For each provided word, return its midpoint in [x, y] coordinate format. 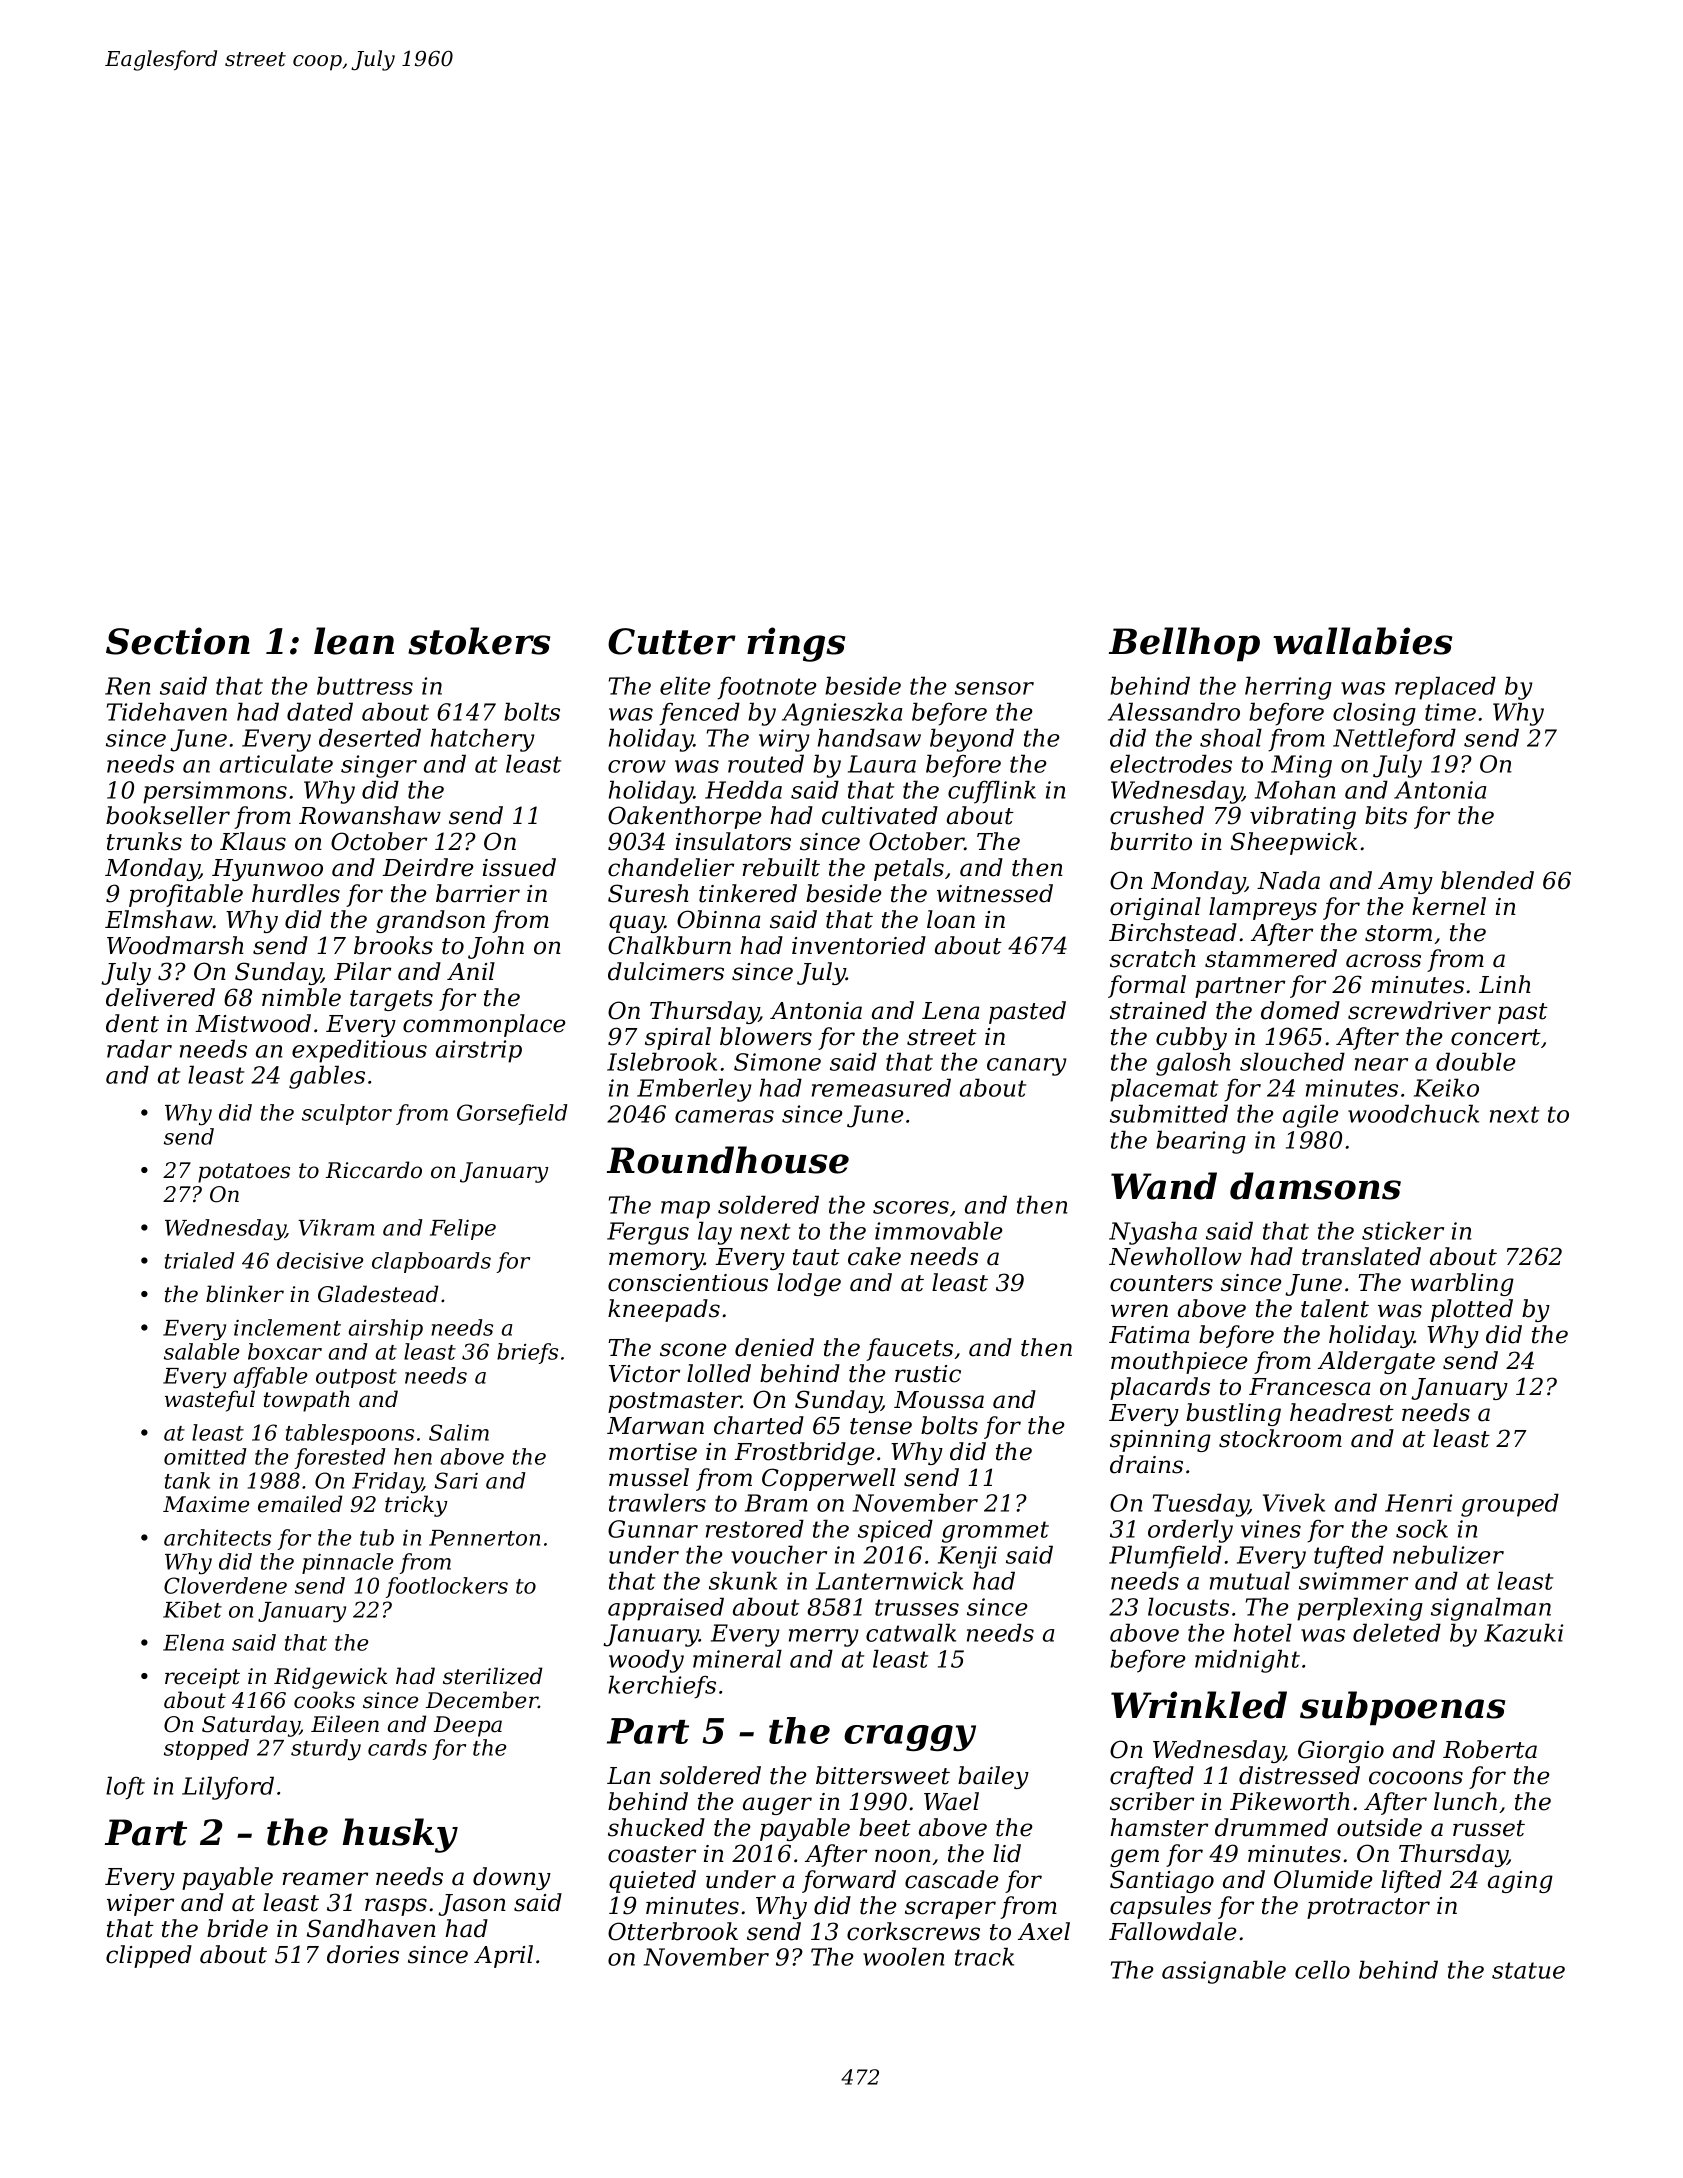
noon [903, 1856]
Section [178, 641]
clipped [149, 1956]
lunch [1465, 1801]
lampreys [1263, 908]
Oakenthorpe [685, 817]
